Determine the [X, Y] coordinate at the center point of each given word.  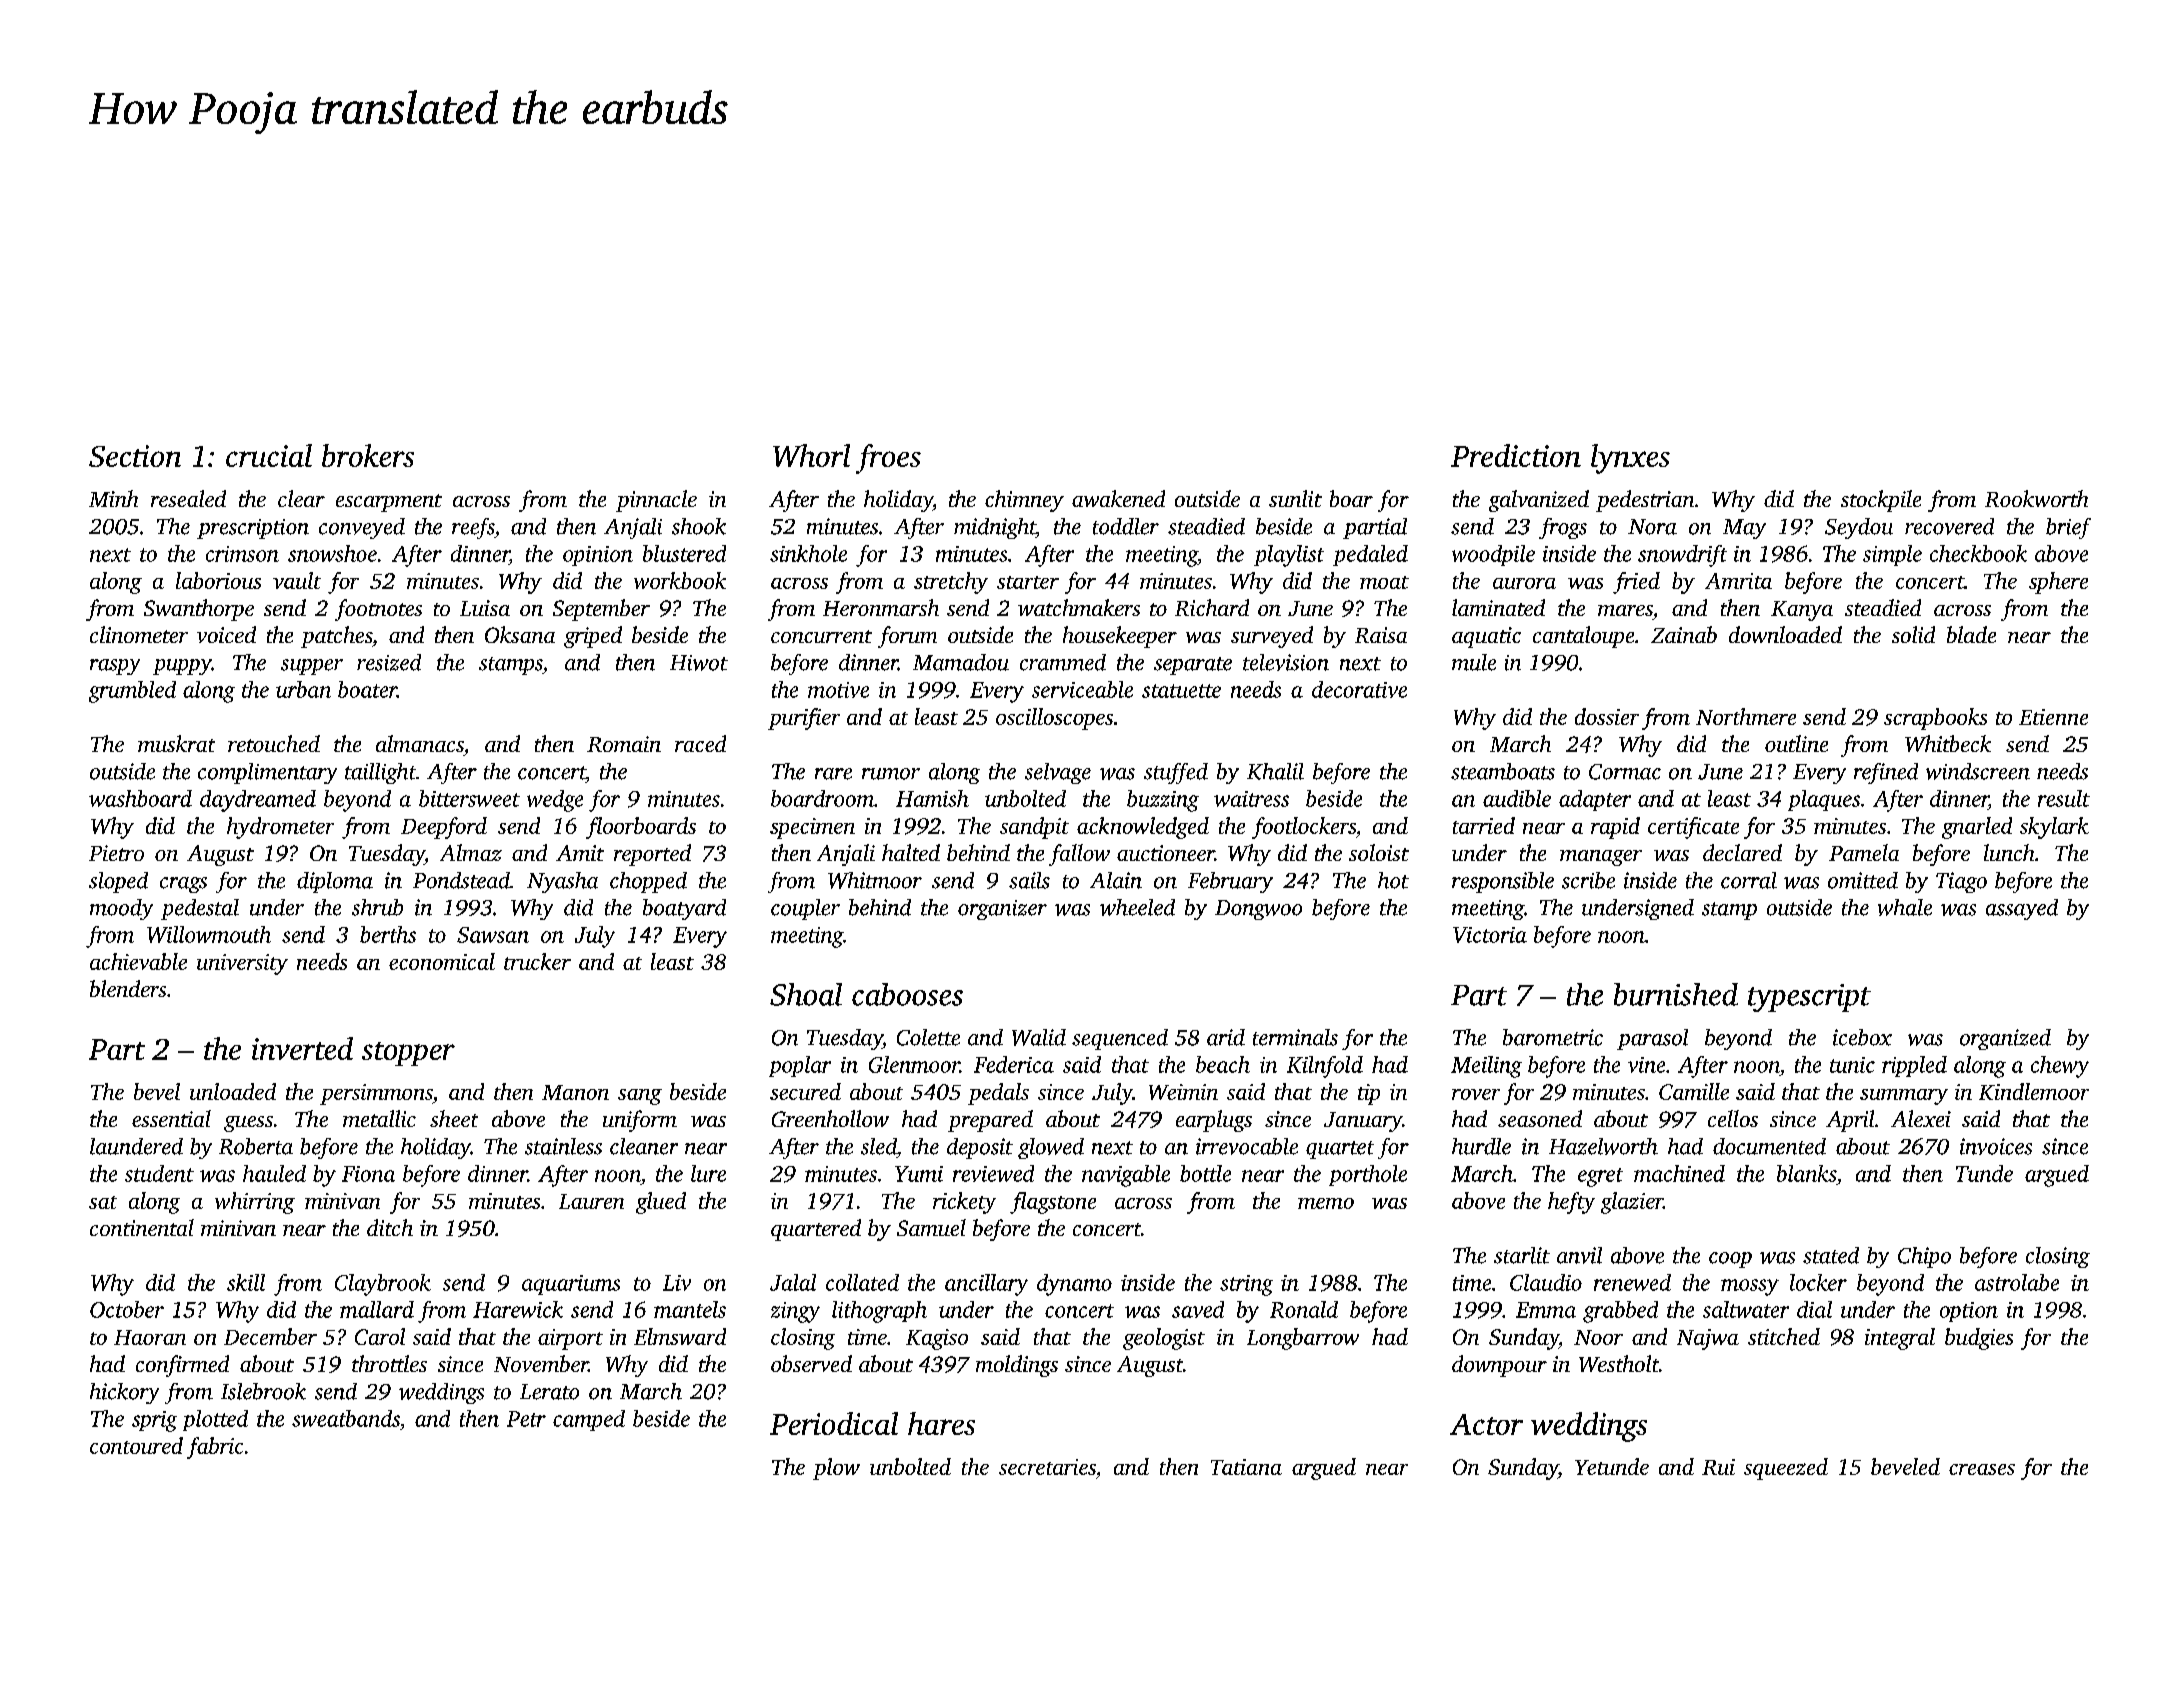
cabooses [907, 994]
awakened [1118, 498]
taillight [380, 773]
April [1850, 1121]
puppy [182, 667]
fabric [215, 1448]
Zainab [1684, 634]
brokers [368, 455]
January [1363, 1122]
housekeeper [1120, 637]
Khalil [1275, 771]
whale [1905, 907]
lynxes [1630, 459]
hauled [274, 1173]
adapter [1595, 800]
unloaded [233, 1091]
